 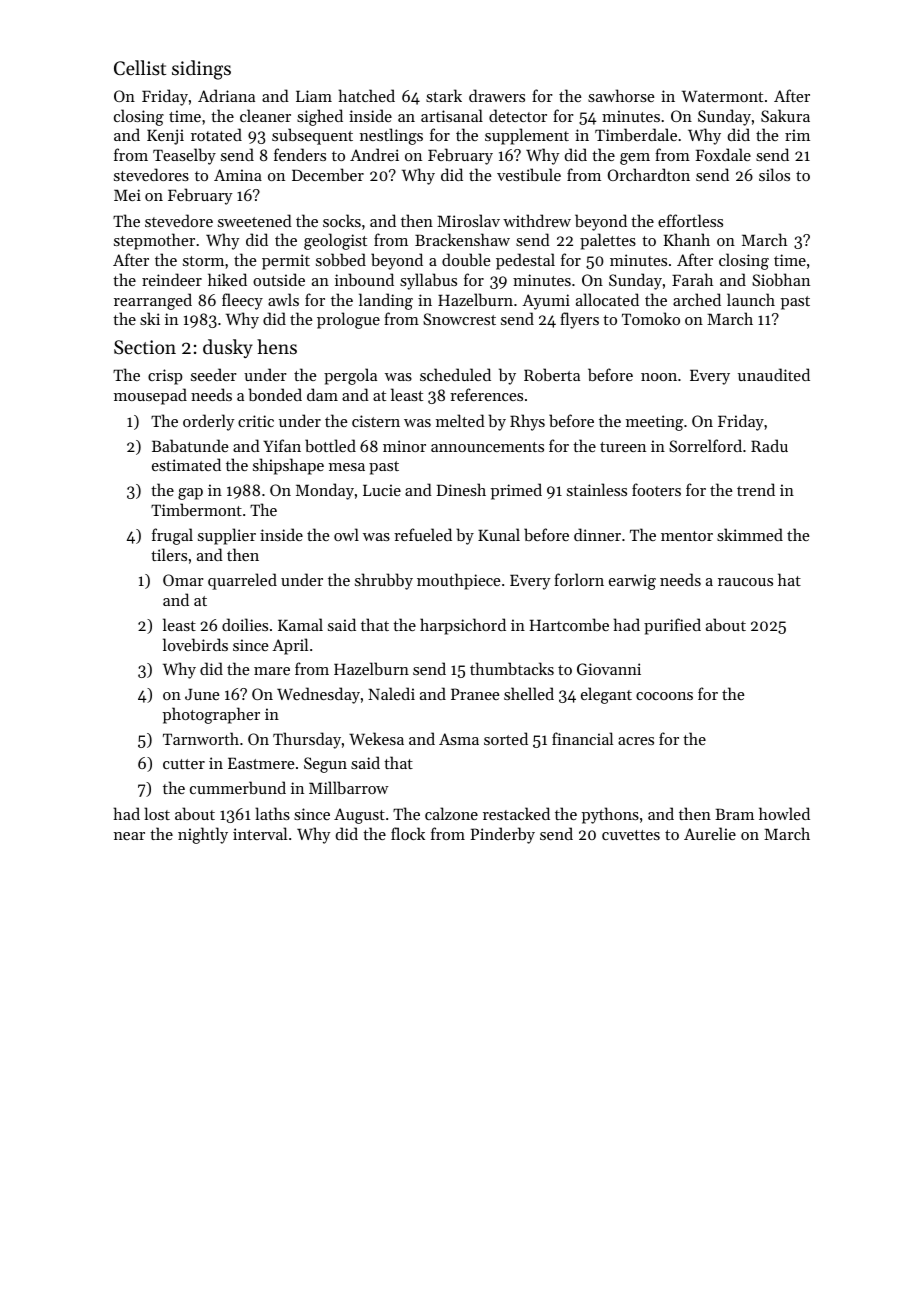 I want to click on Brackenshaw, so click(x=462, y=239).
